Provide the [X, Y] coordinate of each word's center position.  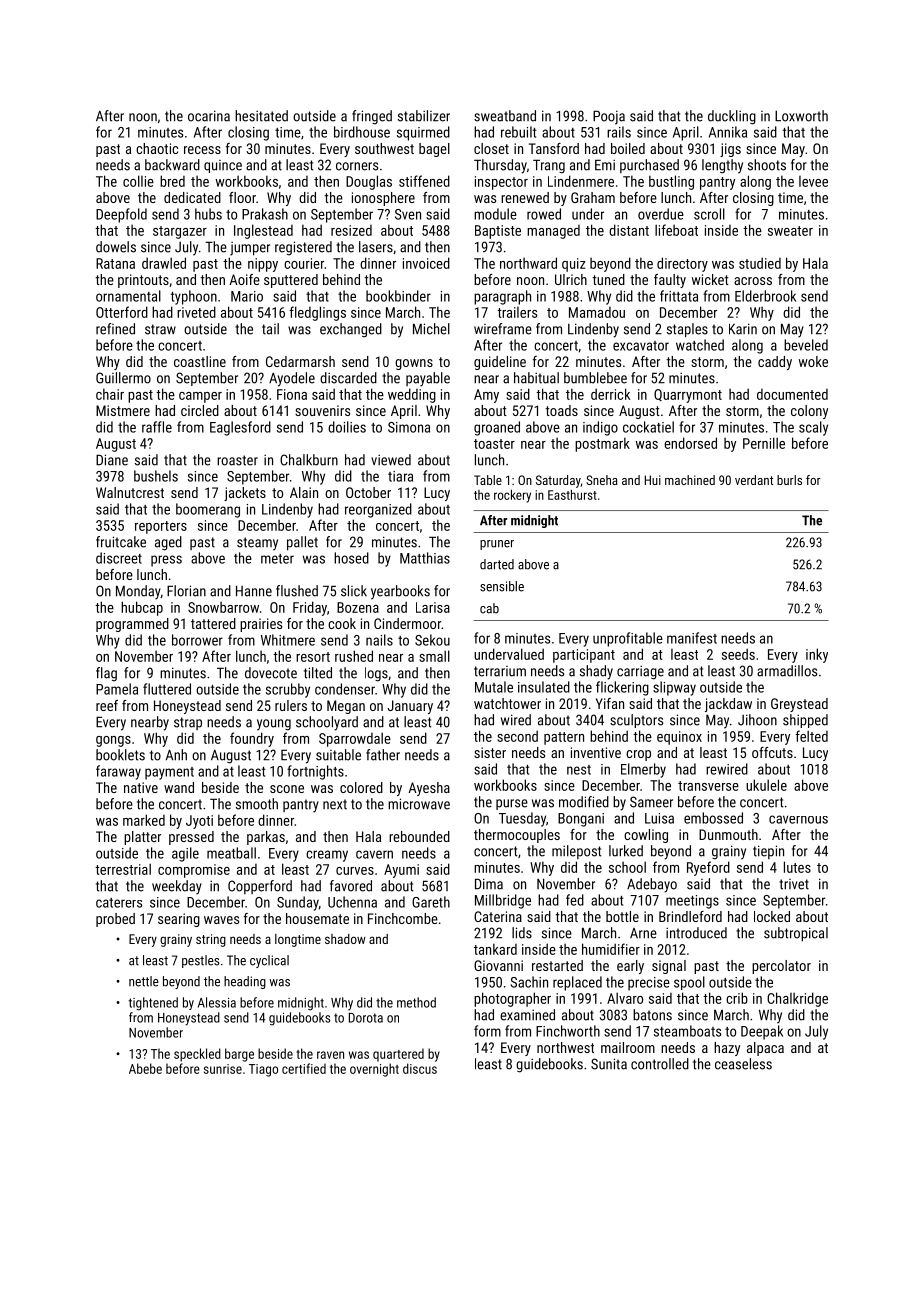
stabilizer [424, 116]
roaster [237, 460]
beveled [806, 345]
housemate [317, 918]
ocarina [209, 116]
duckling [732, 117]
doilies [347, 427]
